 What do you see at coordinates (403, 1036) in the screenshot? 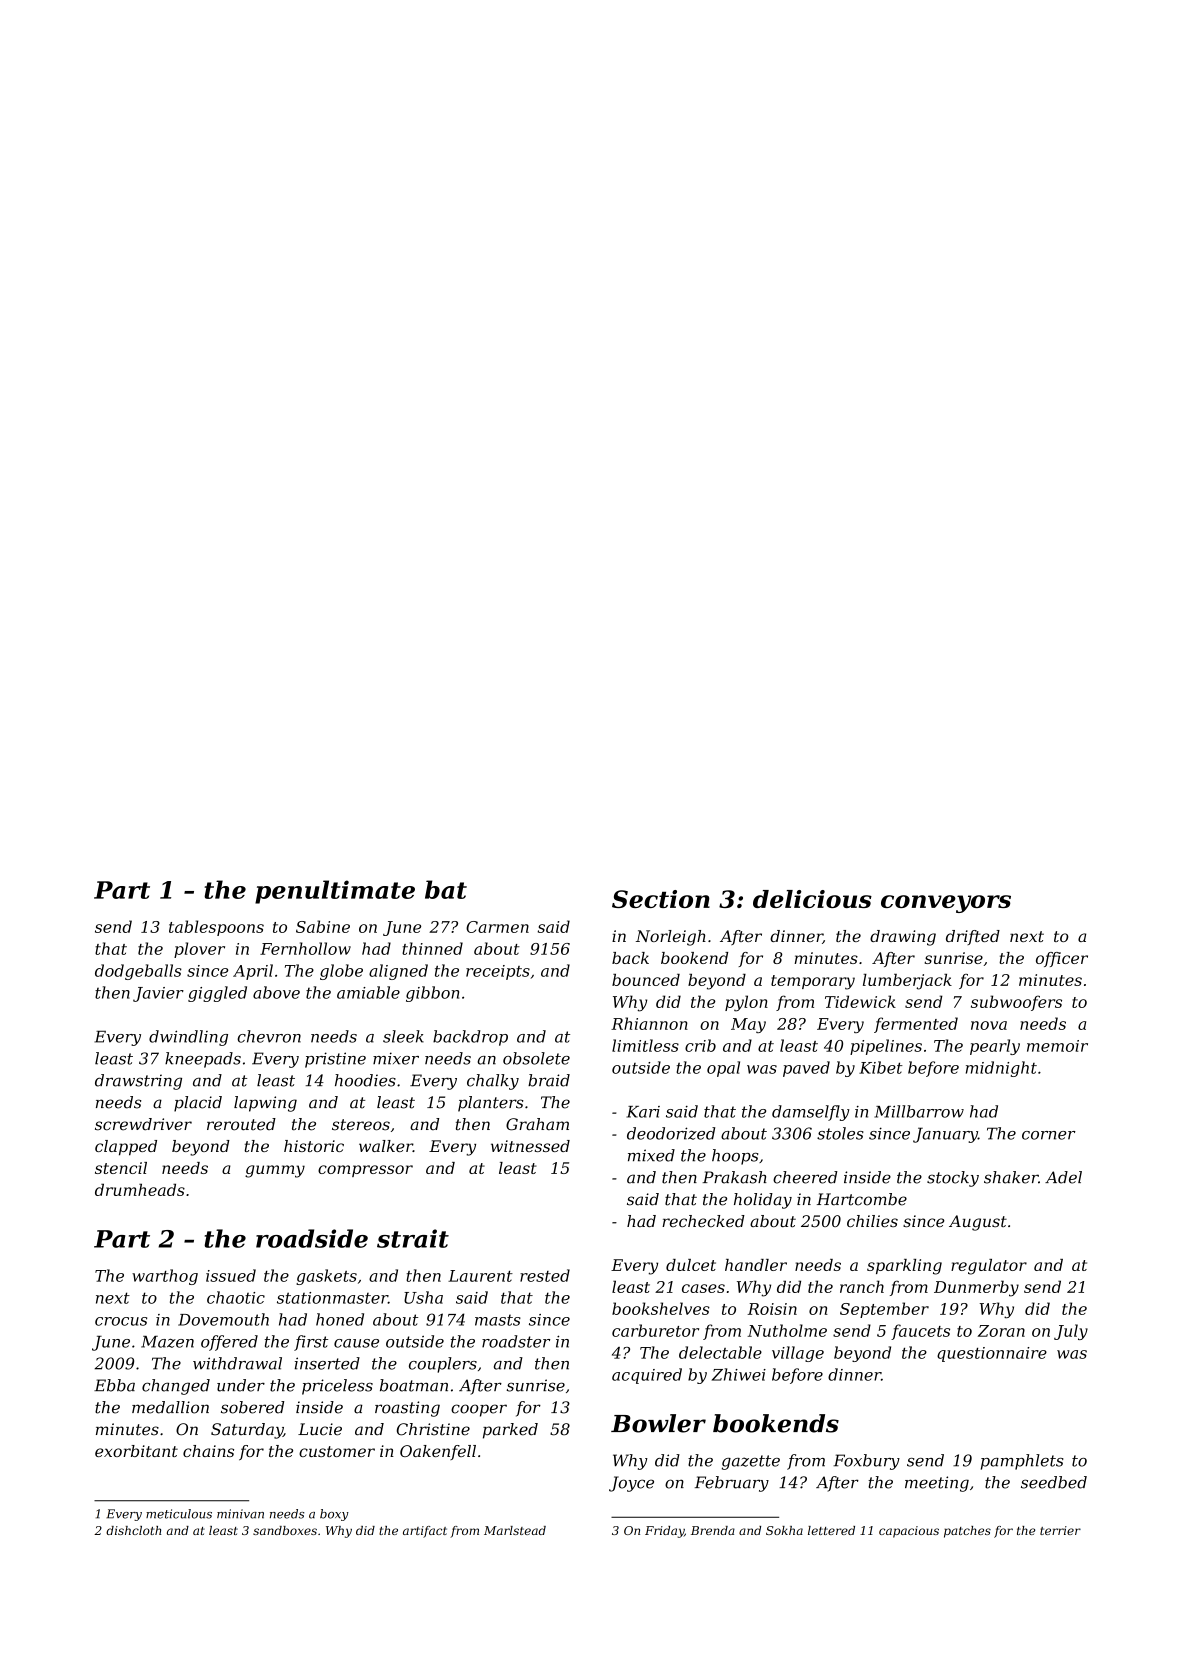
I see `sleek` at bounding box center [403, 1036].
